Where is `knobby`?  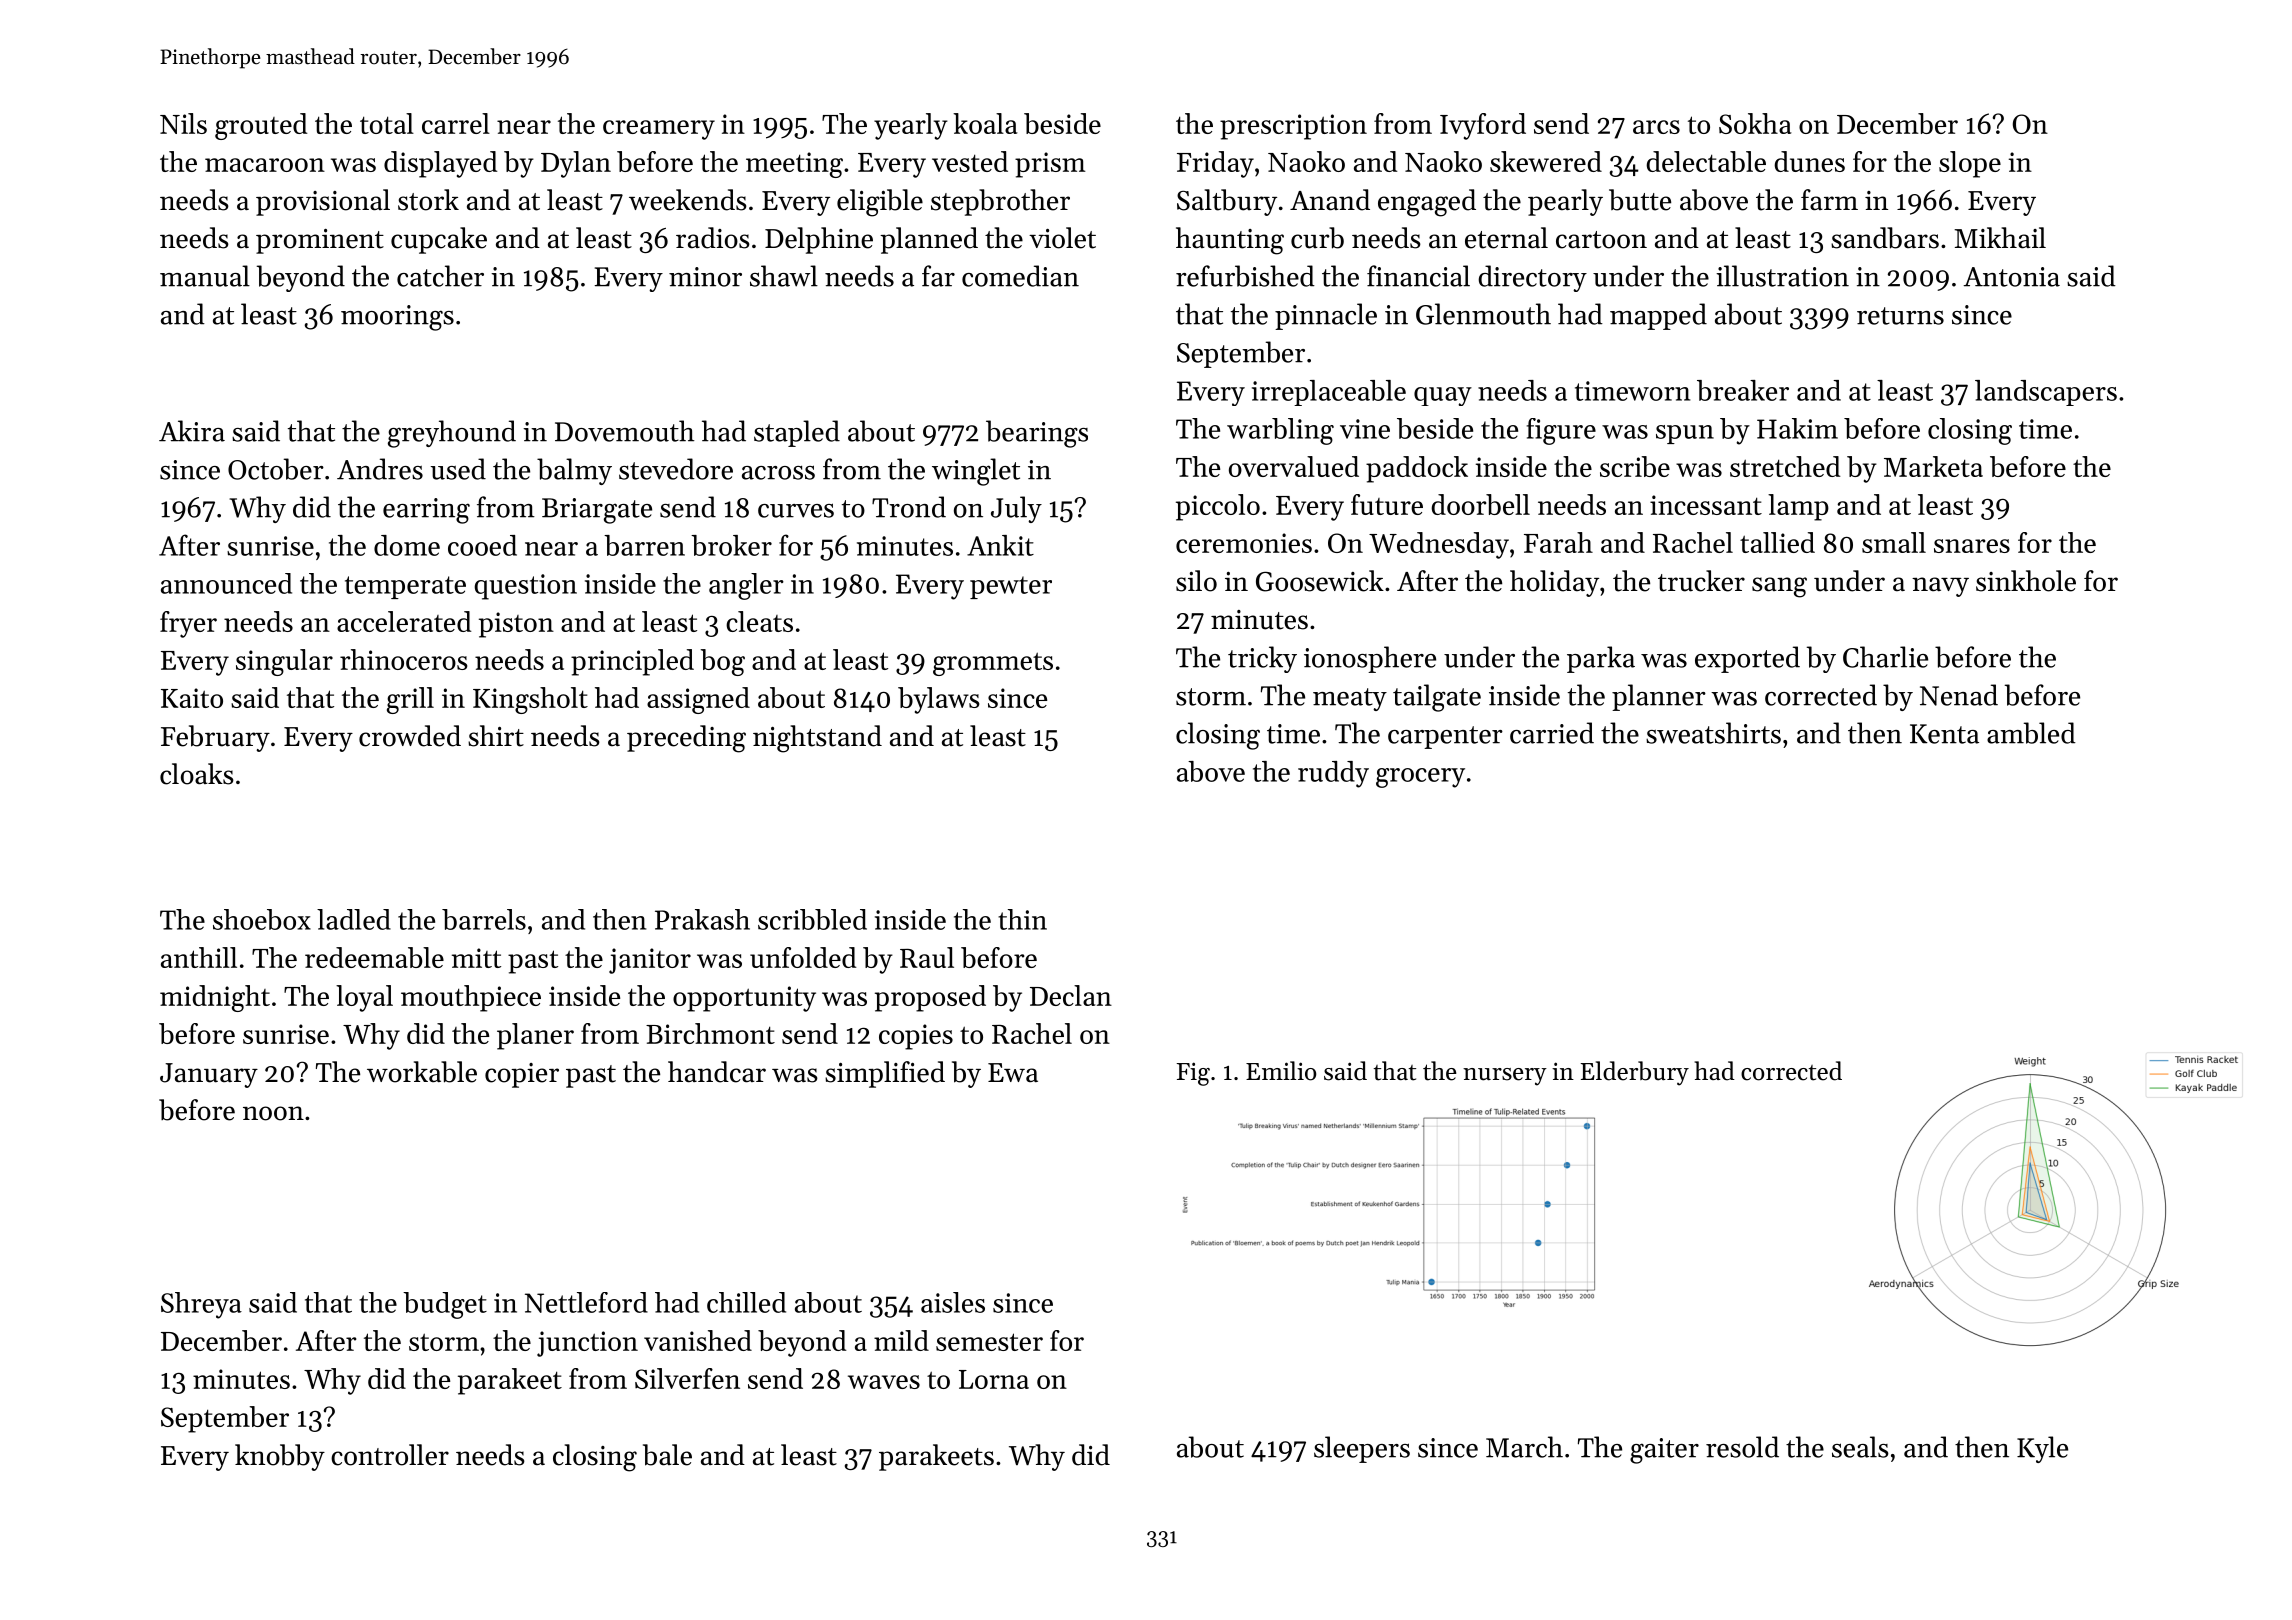
knobby is located at coordinates (280, 1457).
